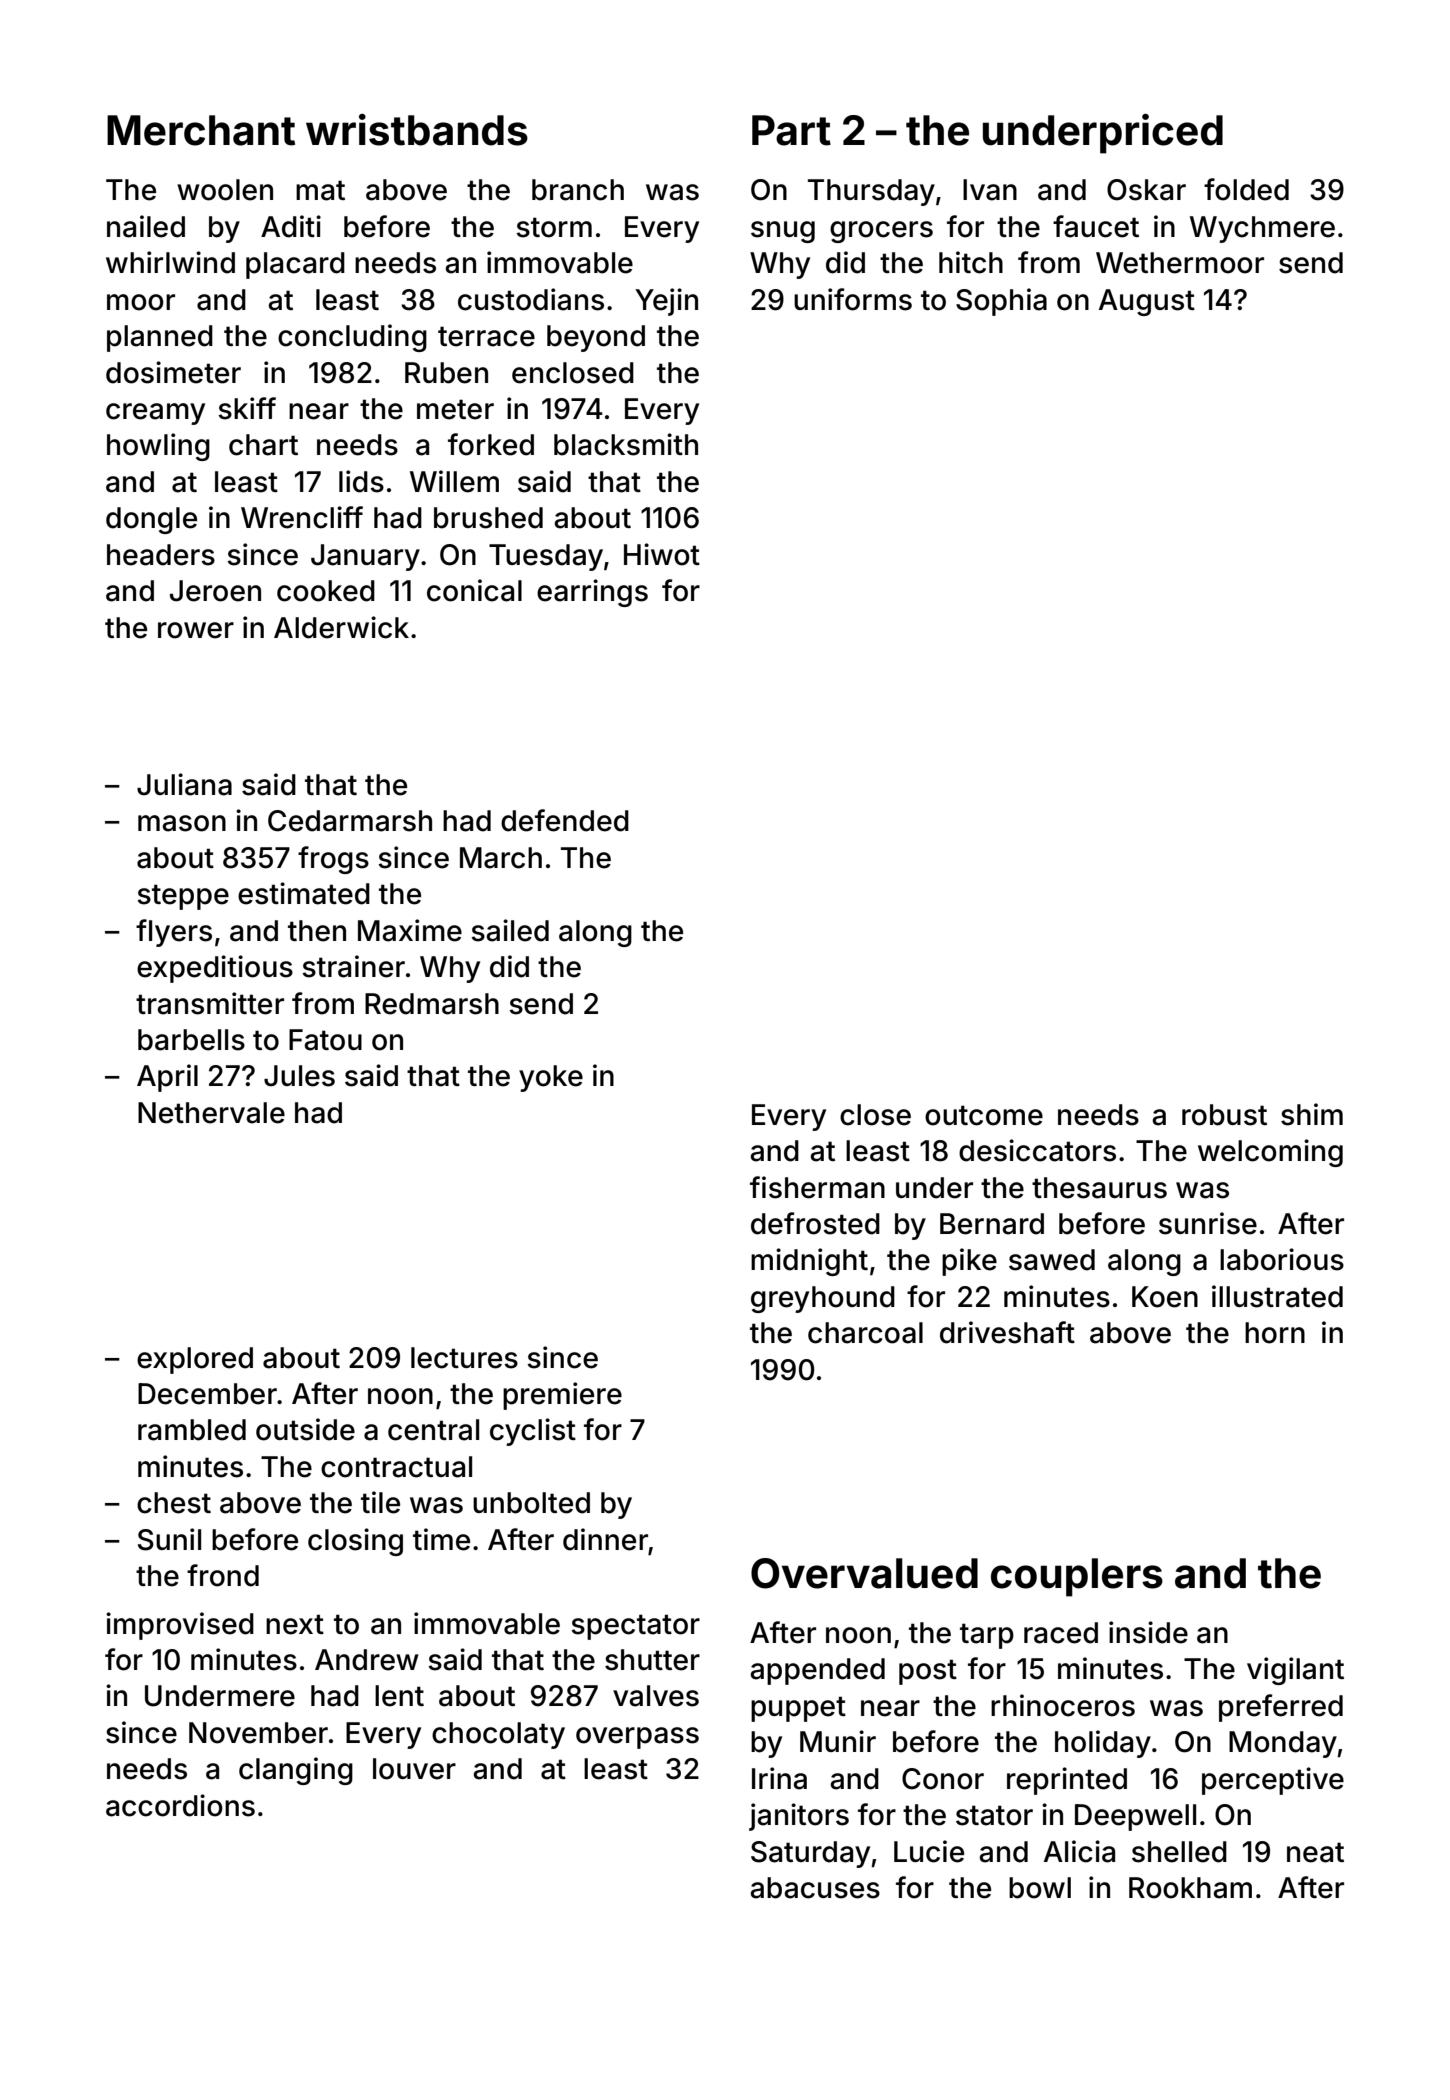 This screenshot has height=2100, width=1450. What do you see at coordinates (1275, 1333) in the screenshot?
I see `horn` at bounding box center [1275, 1333].
